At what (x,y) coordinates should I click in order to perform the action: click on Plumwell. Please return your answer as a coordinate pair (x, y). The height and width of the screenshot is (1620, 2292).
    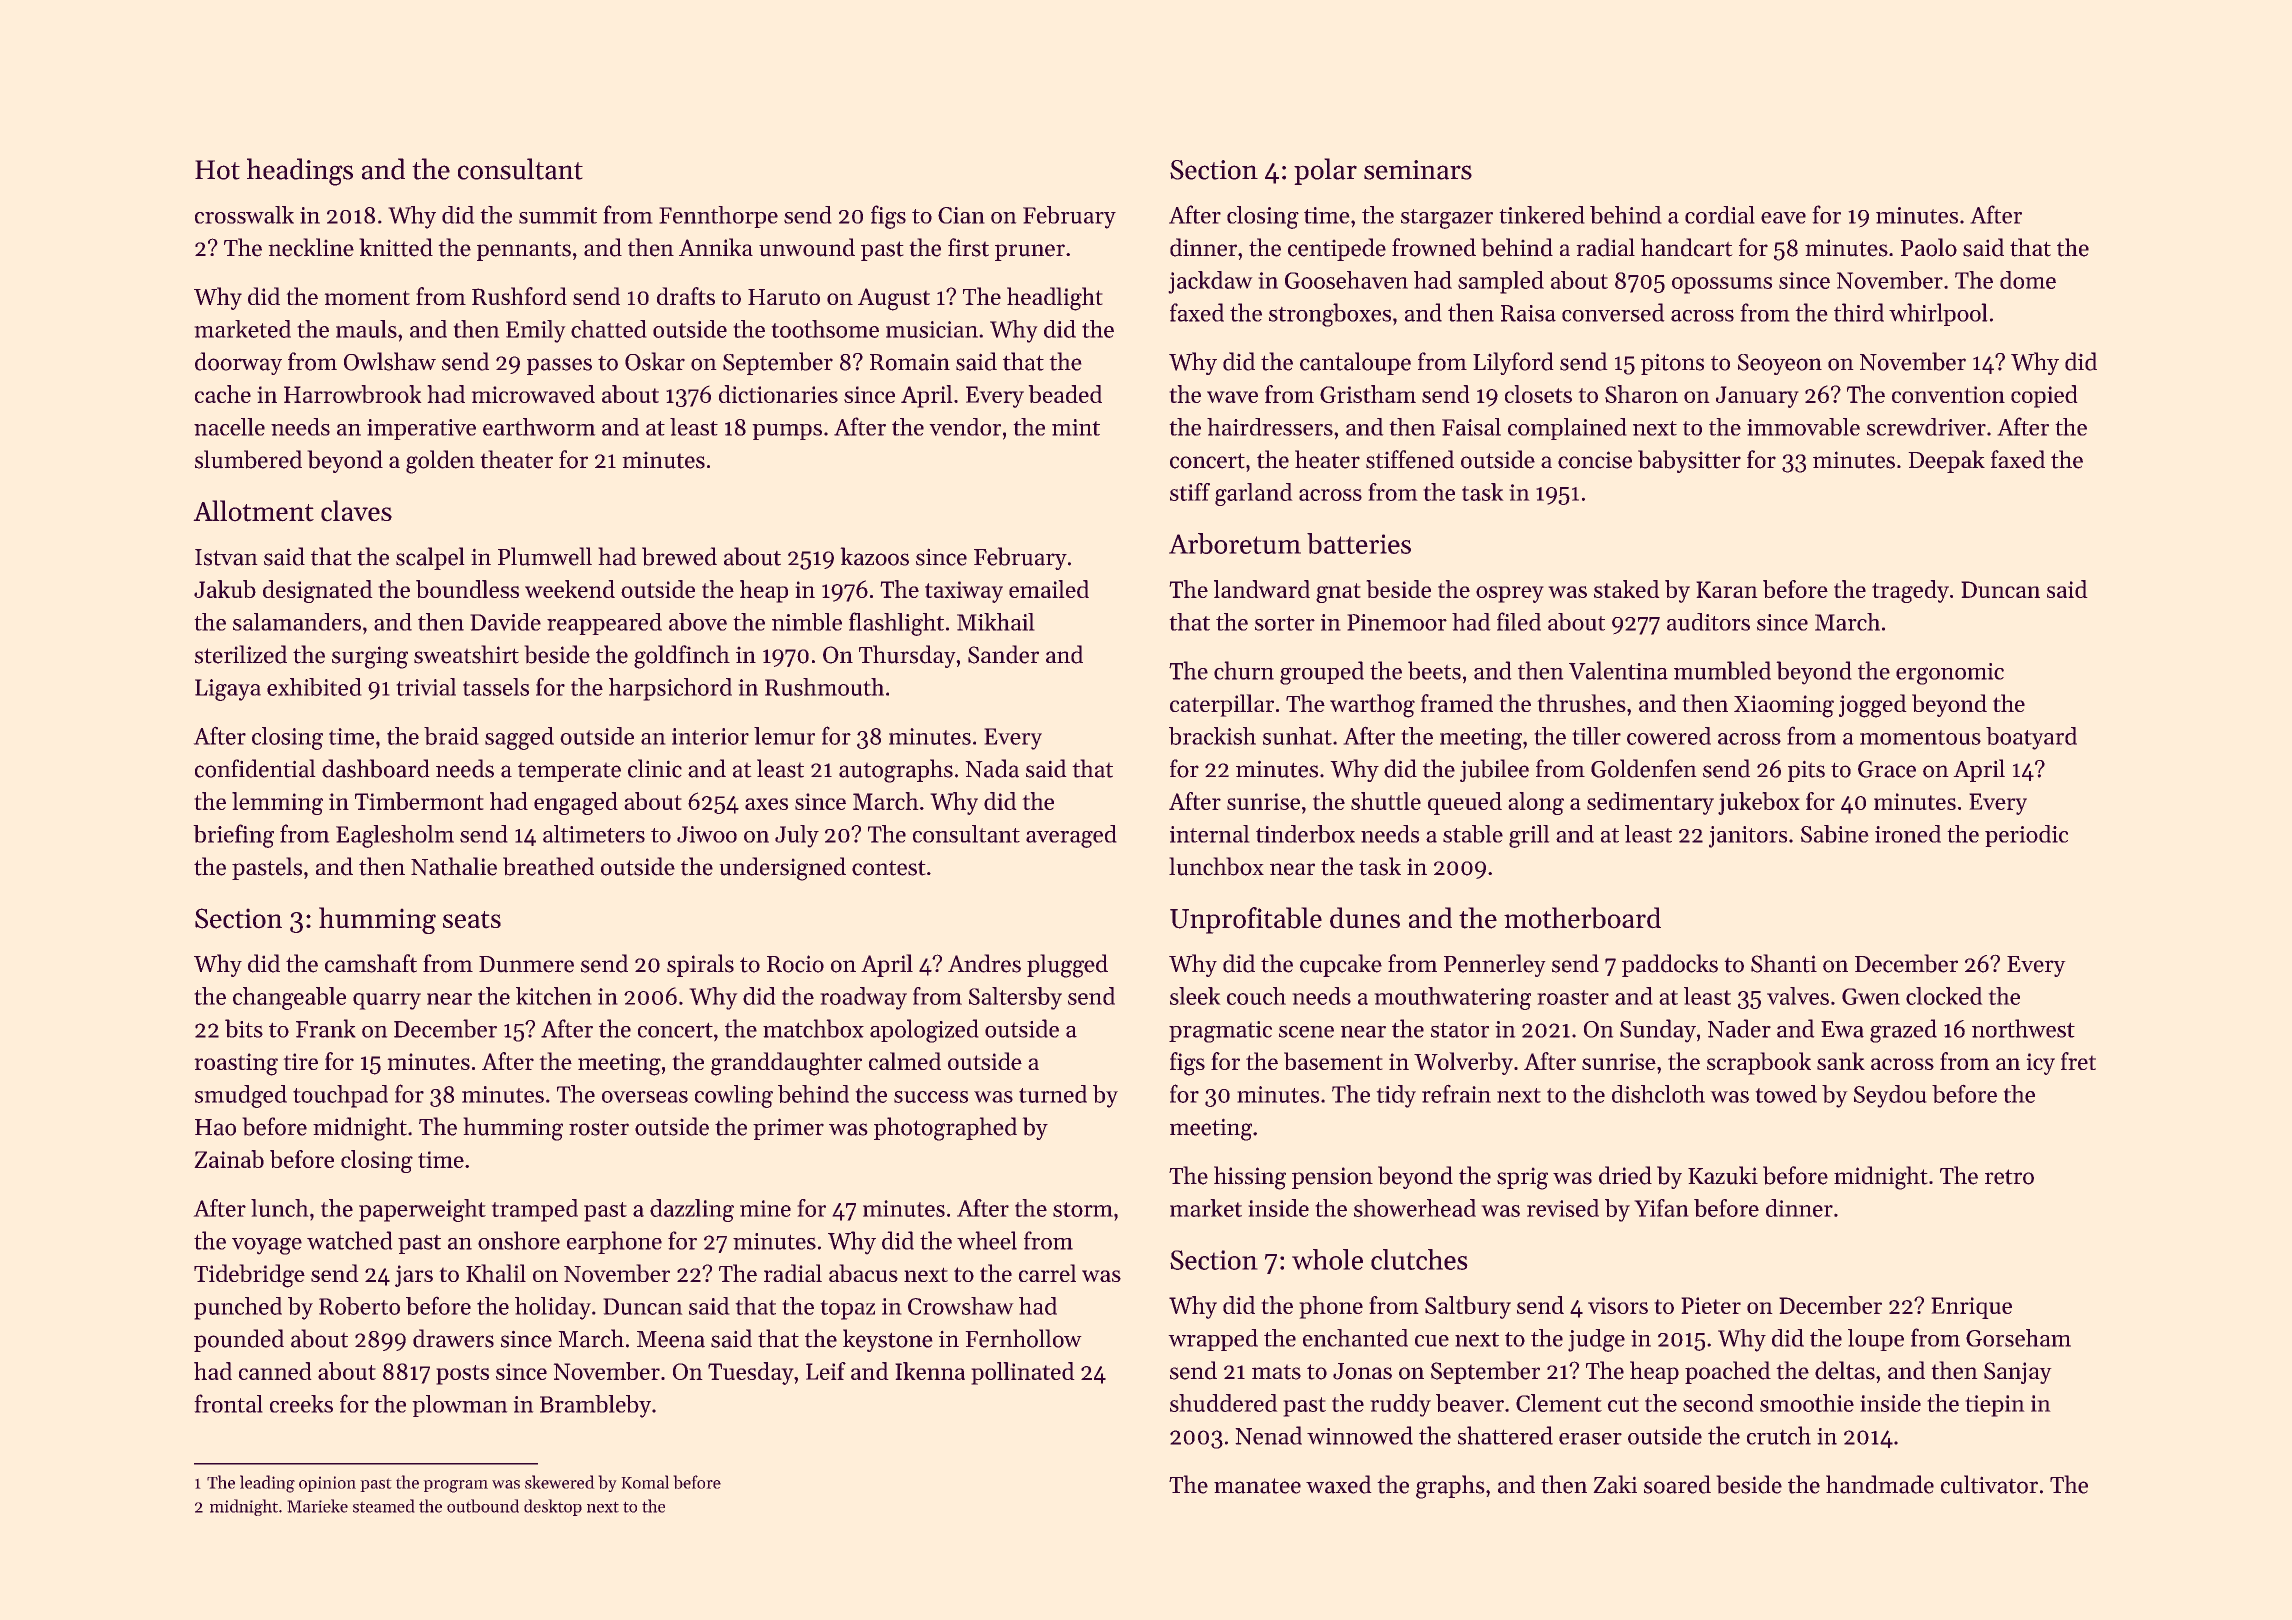
    Looking at the image, I should click on (545, 556).
